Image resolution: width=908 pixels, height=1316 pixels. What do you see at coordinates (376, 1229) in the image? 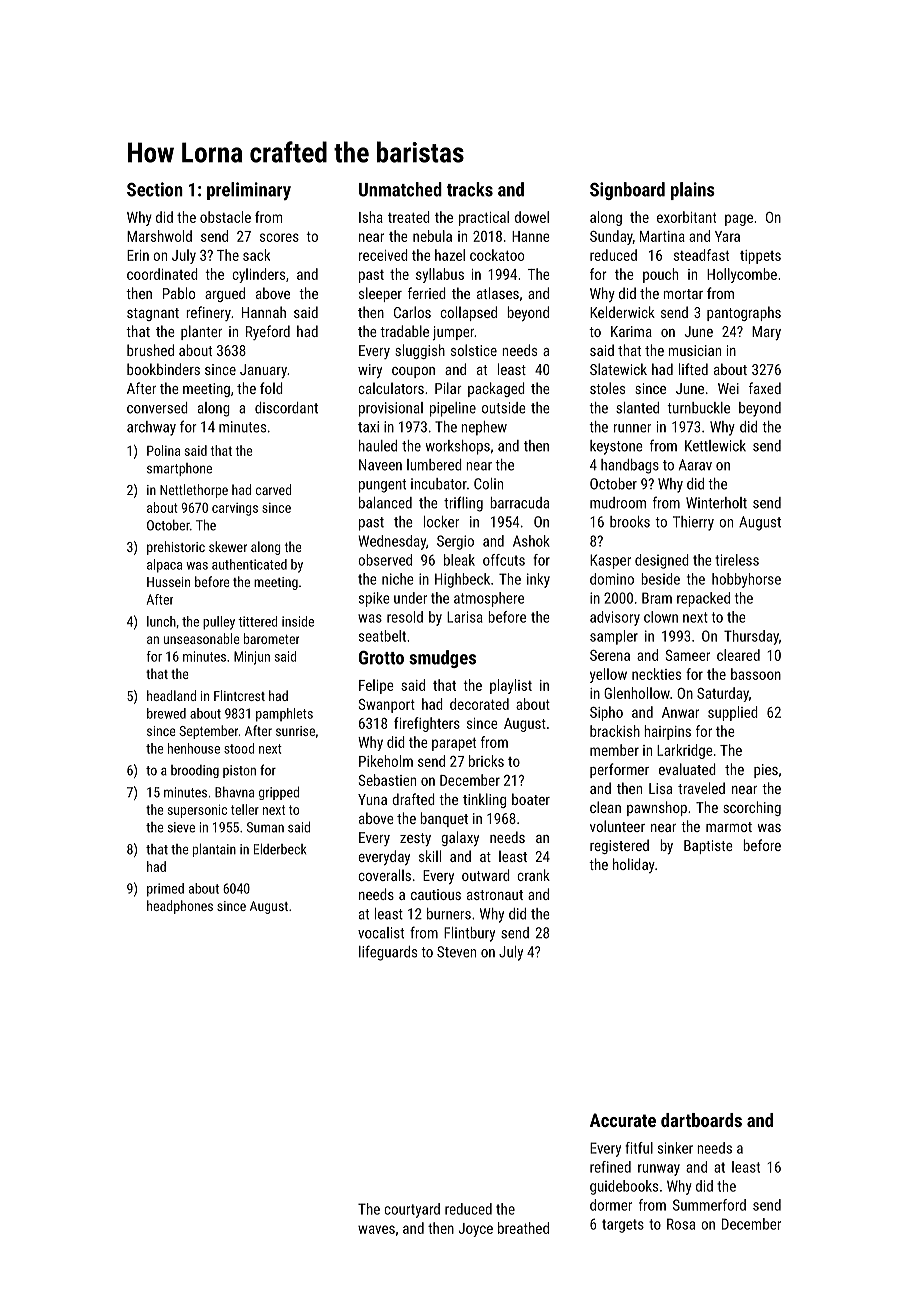
I see `waves` at bounding box center [376, 1229].
